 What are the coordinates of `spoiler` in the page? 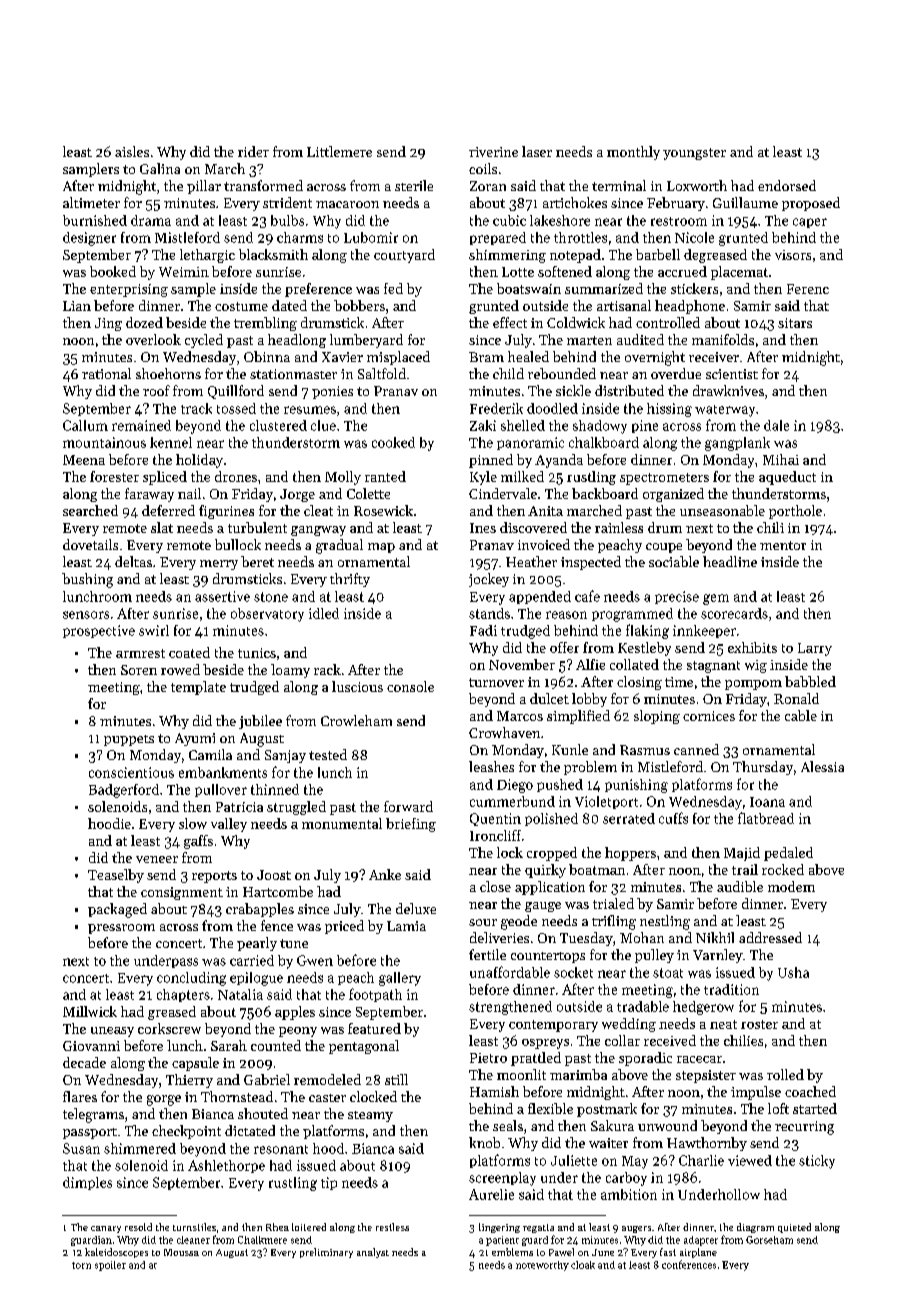 It's located at (110, 1266).
